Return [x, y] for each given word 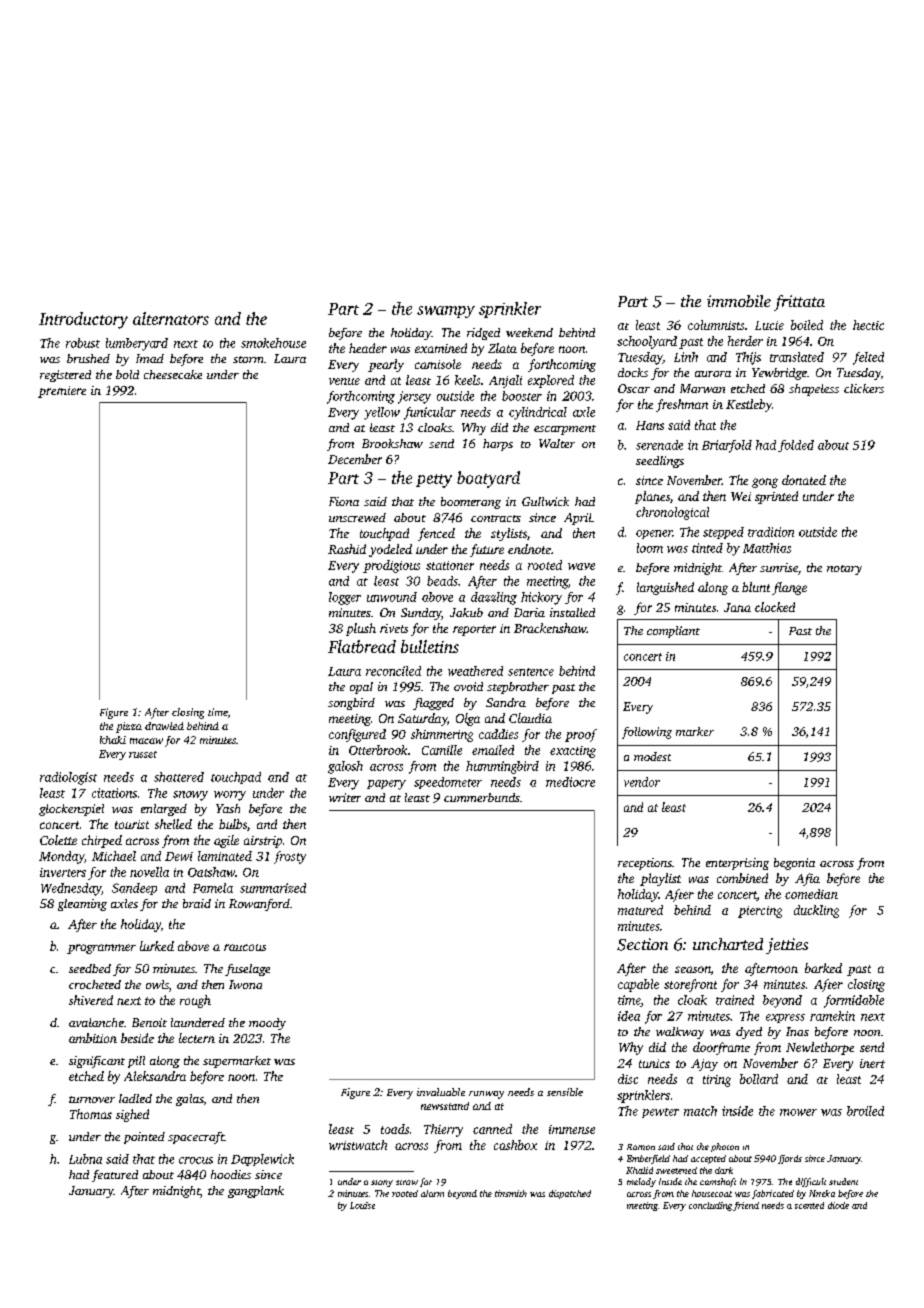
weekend [529, 332]
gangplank [256, 1192]
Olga [468, 719]
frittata [799, 303]
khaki [113, 740]
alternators [171, 318]
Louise [362, 1205]
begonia [794, 864]
